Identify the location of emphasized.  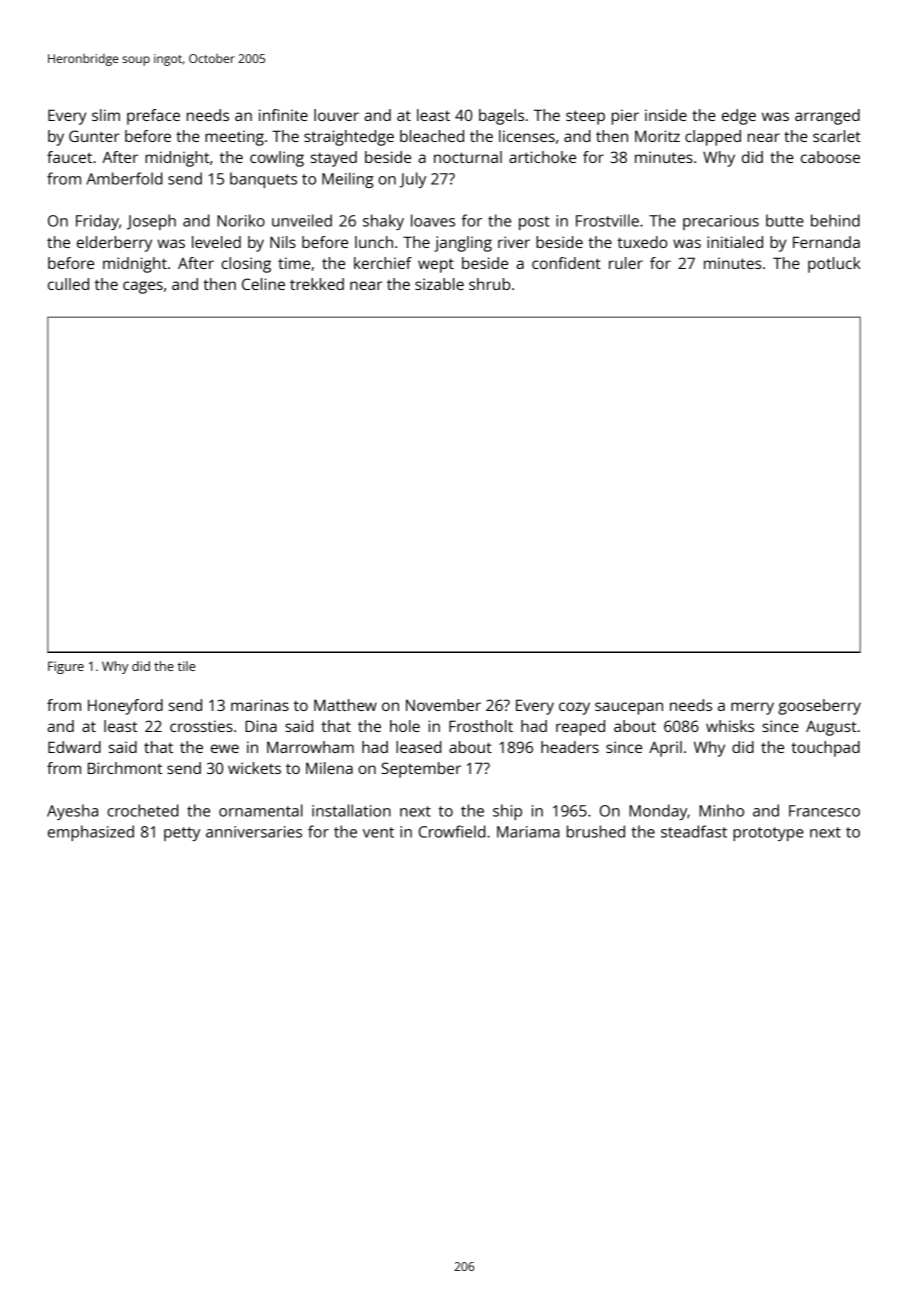
(91, 833).
